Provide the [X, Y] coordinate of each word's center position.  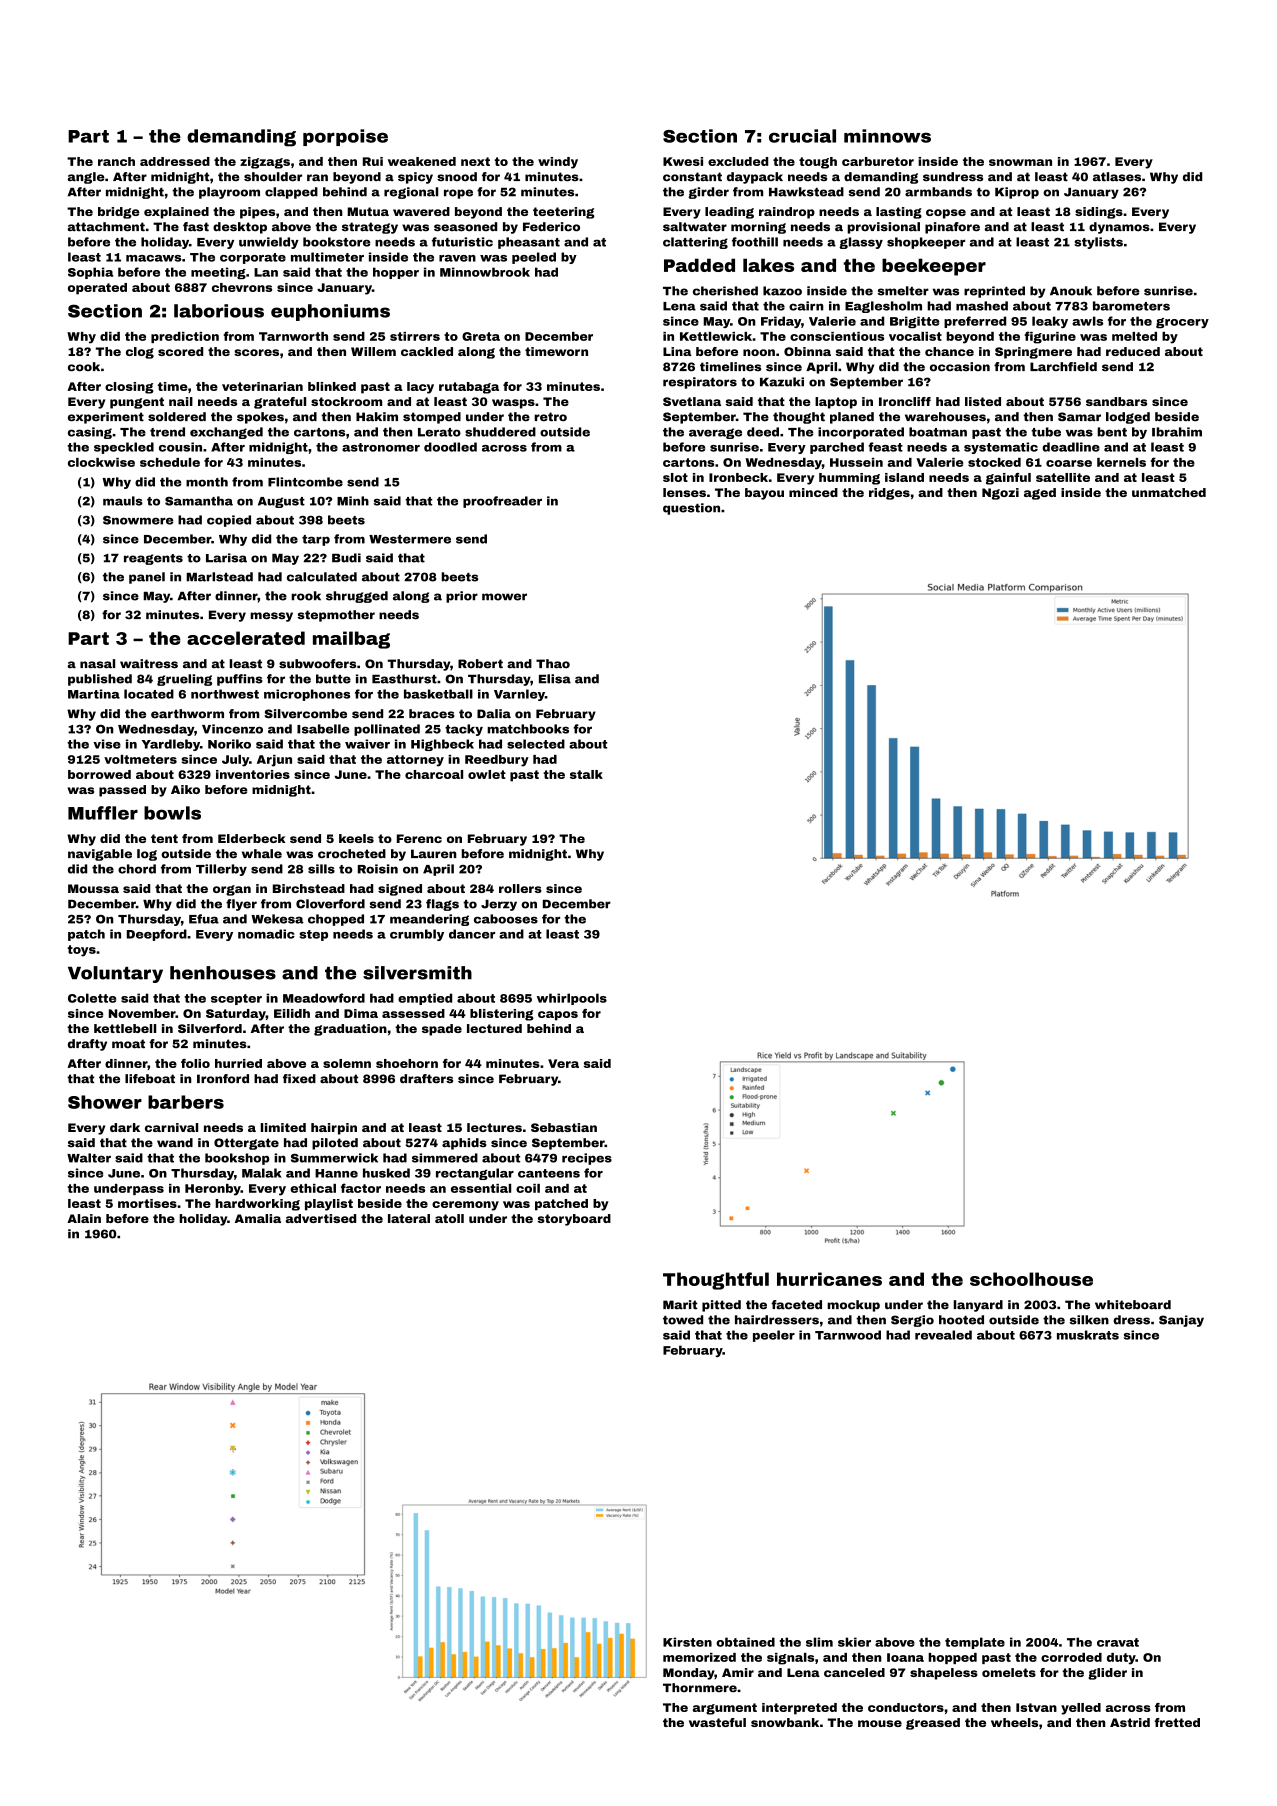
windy [558, 163]
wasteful [717, 1722]
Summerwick [334, 1158]
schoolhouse [1031, 1279]
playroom [229, 193]
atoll [449, 1218]
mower [504, 597]
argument [725, 1709]
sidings [1099, 213]
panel [147, 578]
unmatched [1169, 492]
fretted [1177, 1722]
